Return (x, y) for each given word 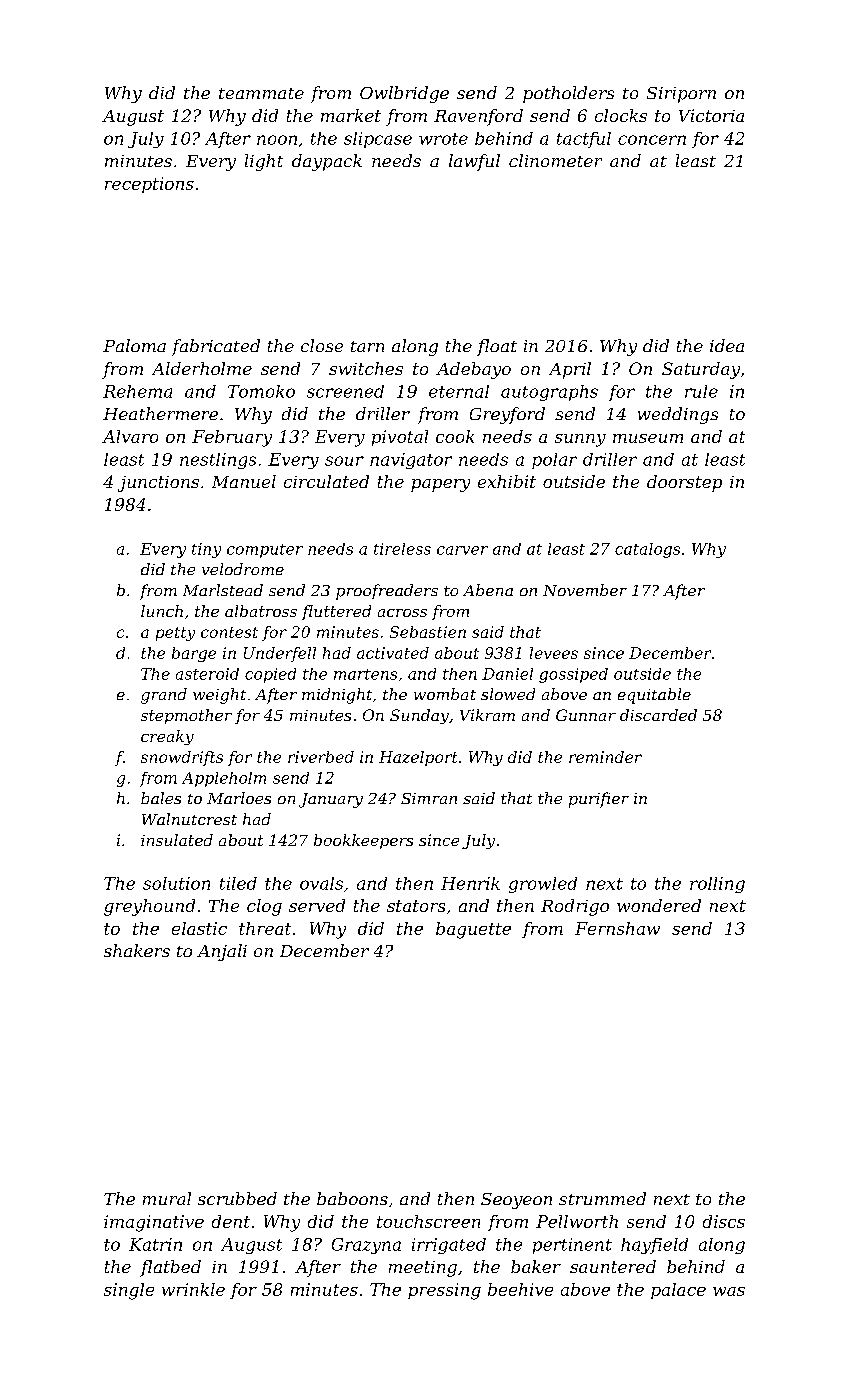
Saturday (701, 370)
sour (344, 461)
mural (167, 1198)
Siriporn (681, 95)
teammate (261, 93)
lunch (162, 611)
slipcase (378, 140)
